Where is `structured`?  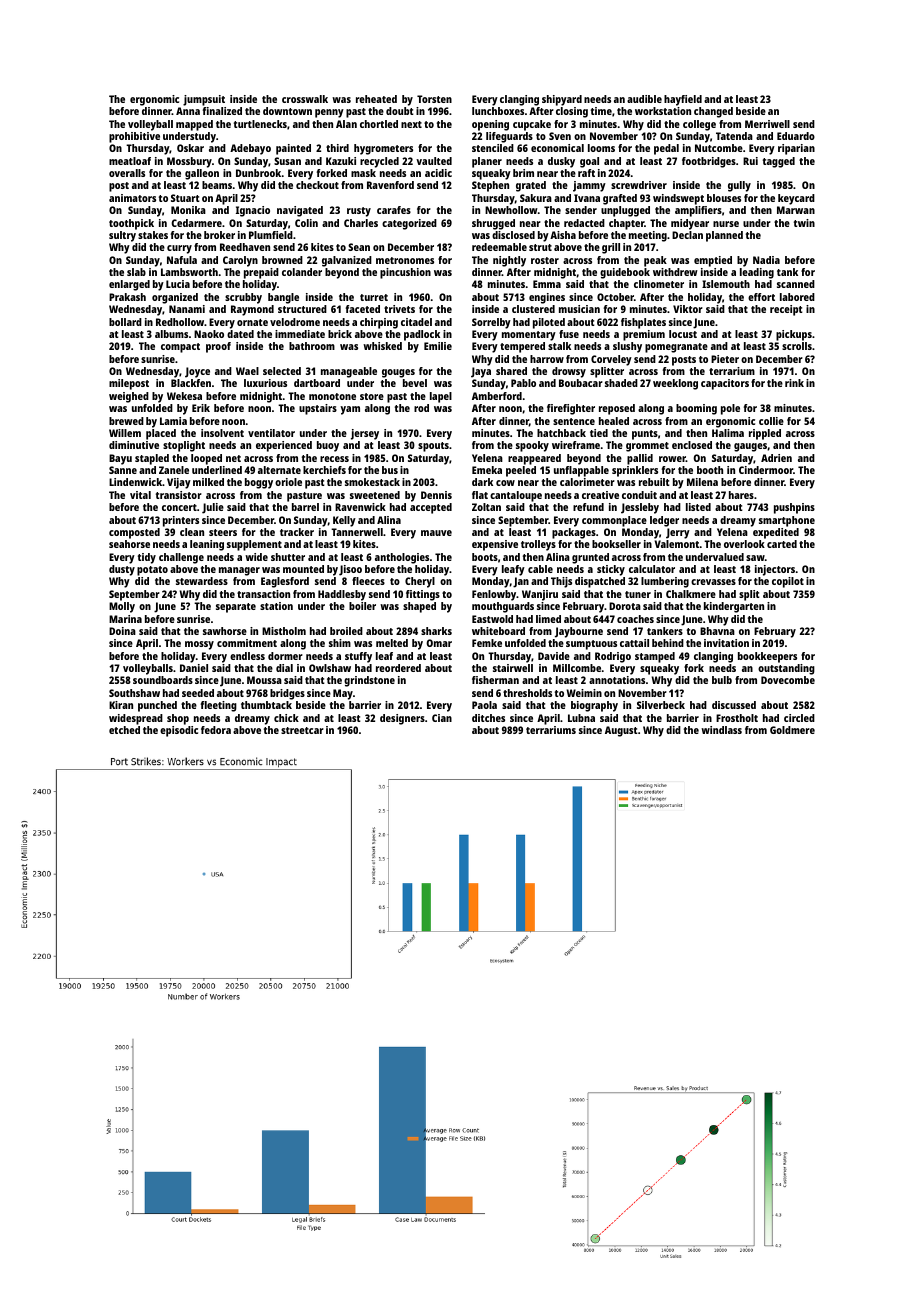
structured is located at coordinates (302, 309).
